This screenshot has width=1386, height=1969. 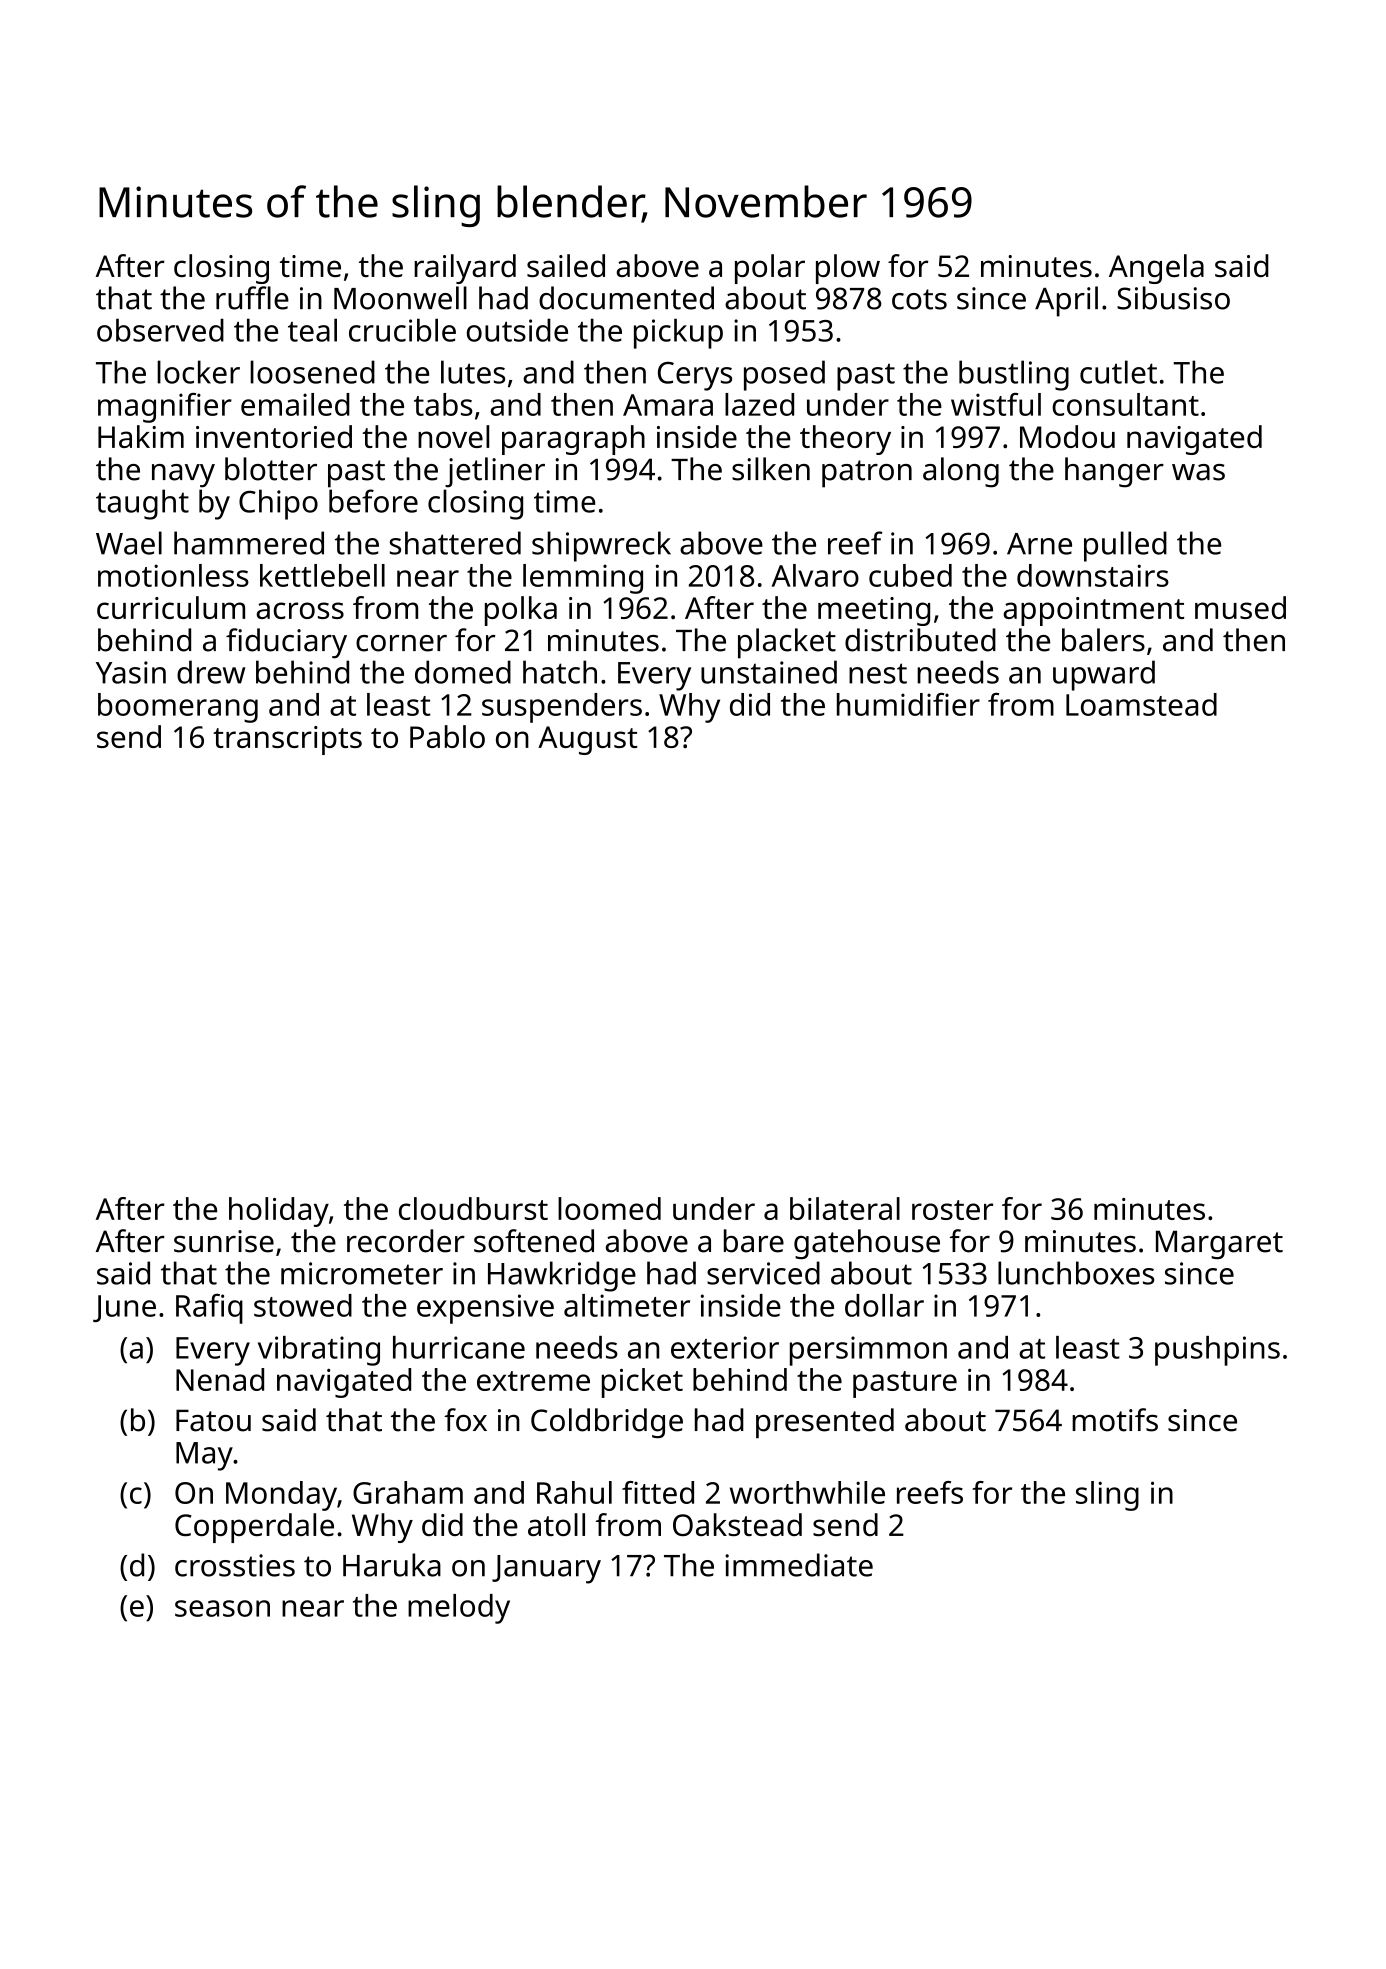 What do you see at coordinates (1156, 269) in the screenshot?
I see `Angela` at bounding box center [1156, 269].
